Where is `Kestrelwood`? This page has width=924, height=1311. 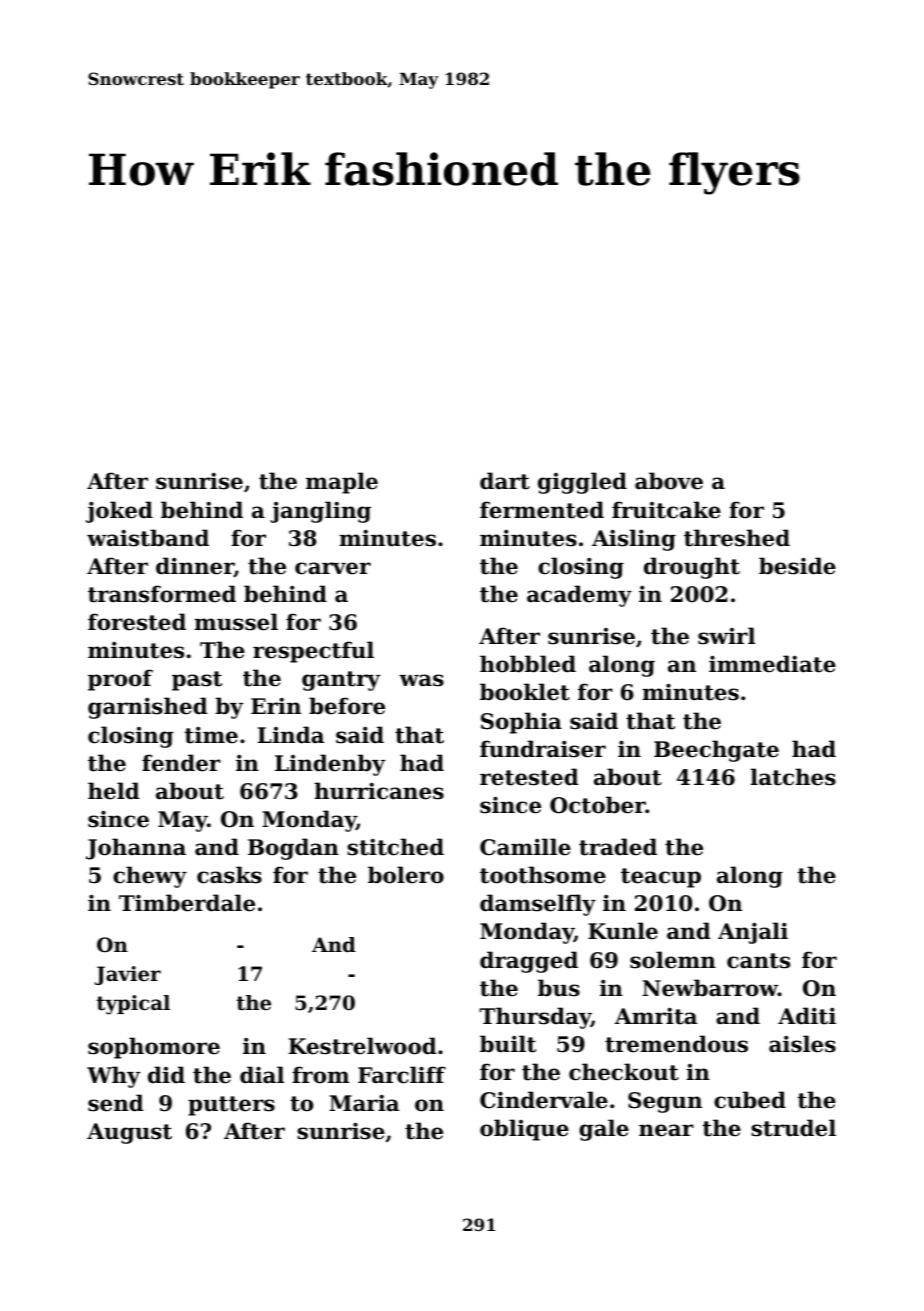
Kestrelwood is located at coordinates (362, 1046).
